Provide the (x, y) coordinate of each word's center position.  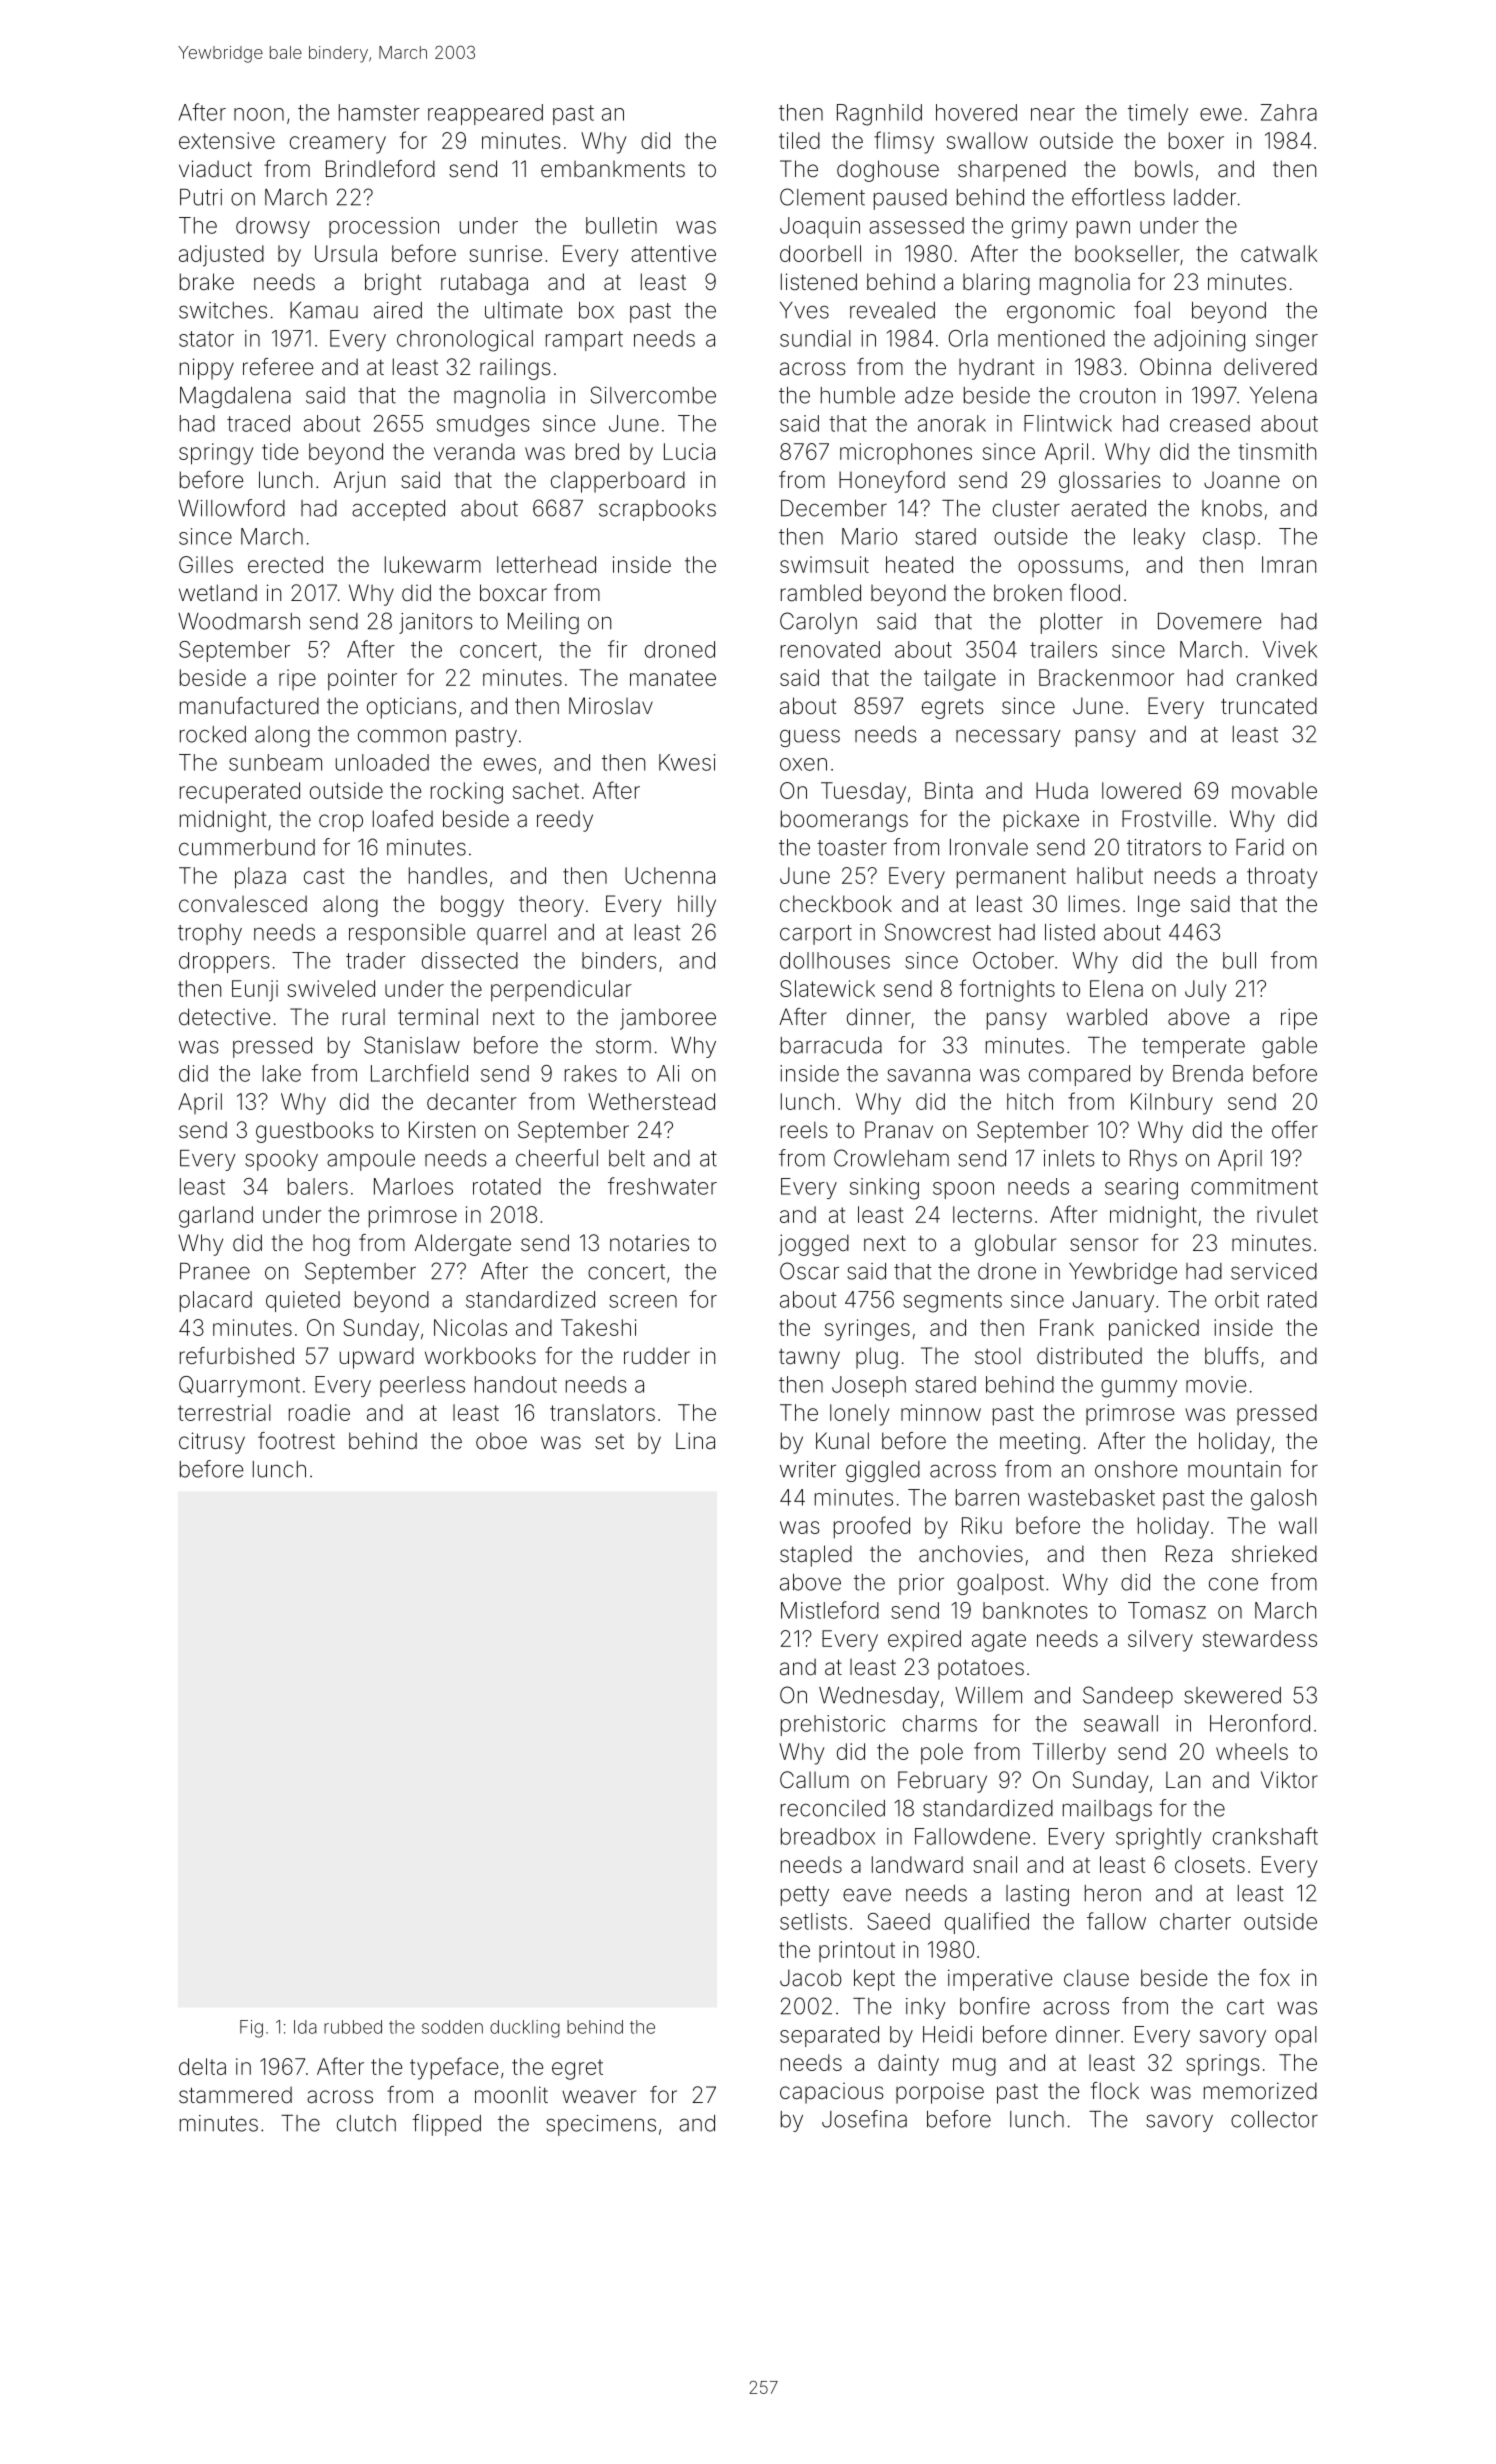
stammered (235, 2095)
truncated (1269, 706)
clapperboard (618, 482)
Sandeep (1128, 1697)
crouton (1117, 396)
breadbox (828, 1836)
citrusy (212, 1443)
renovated (830, 649)
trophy (210, 934)
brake (207, 282)
